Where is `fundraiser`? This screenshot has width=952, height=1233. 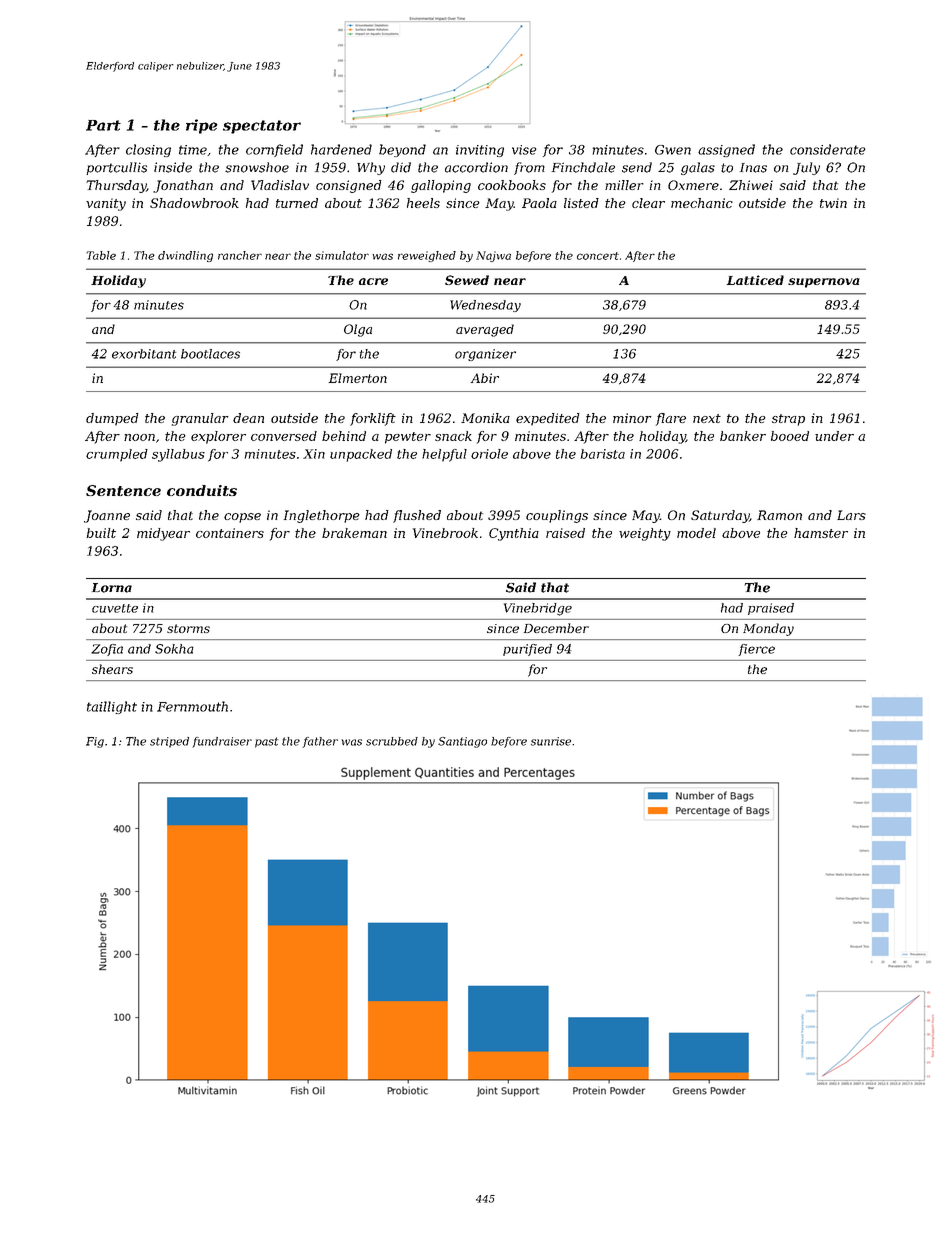 fundraiser is located at coordinates (222, 742).
